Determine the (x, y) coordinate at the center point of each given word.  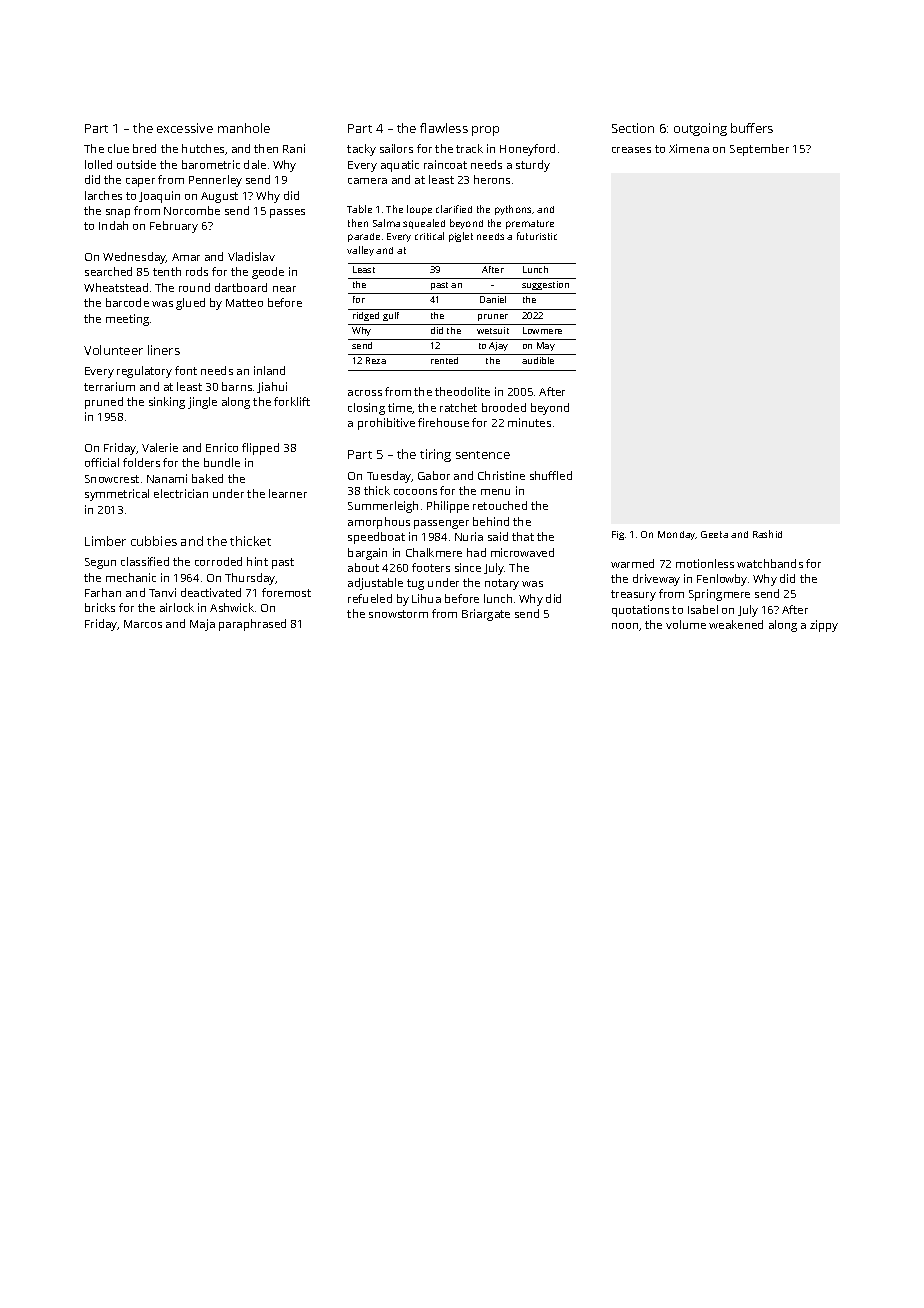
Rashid (767, 534)
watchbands (770, 563)
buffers (752, 128)
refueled (370, 598)
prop (485, 131)
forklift (292, 401)
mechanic (131, 577)
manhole (244, 128)
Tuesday (389, 477)
